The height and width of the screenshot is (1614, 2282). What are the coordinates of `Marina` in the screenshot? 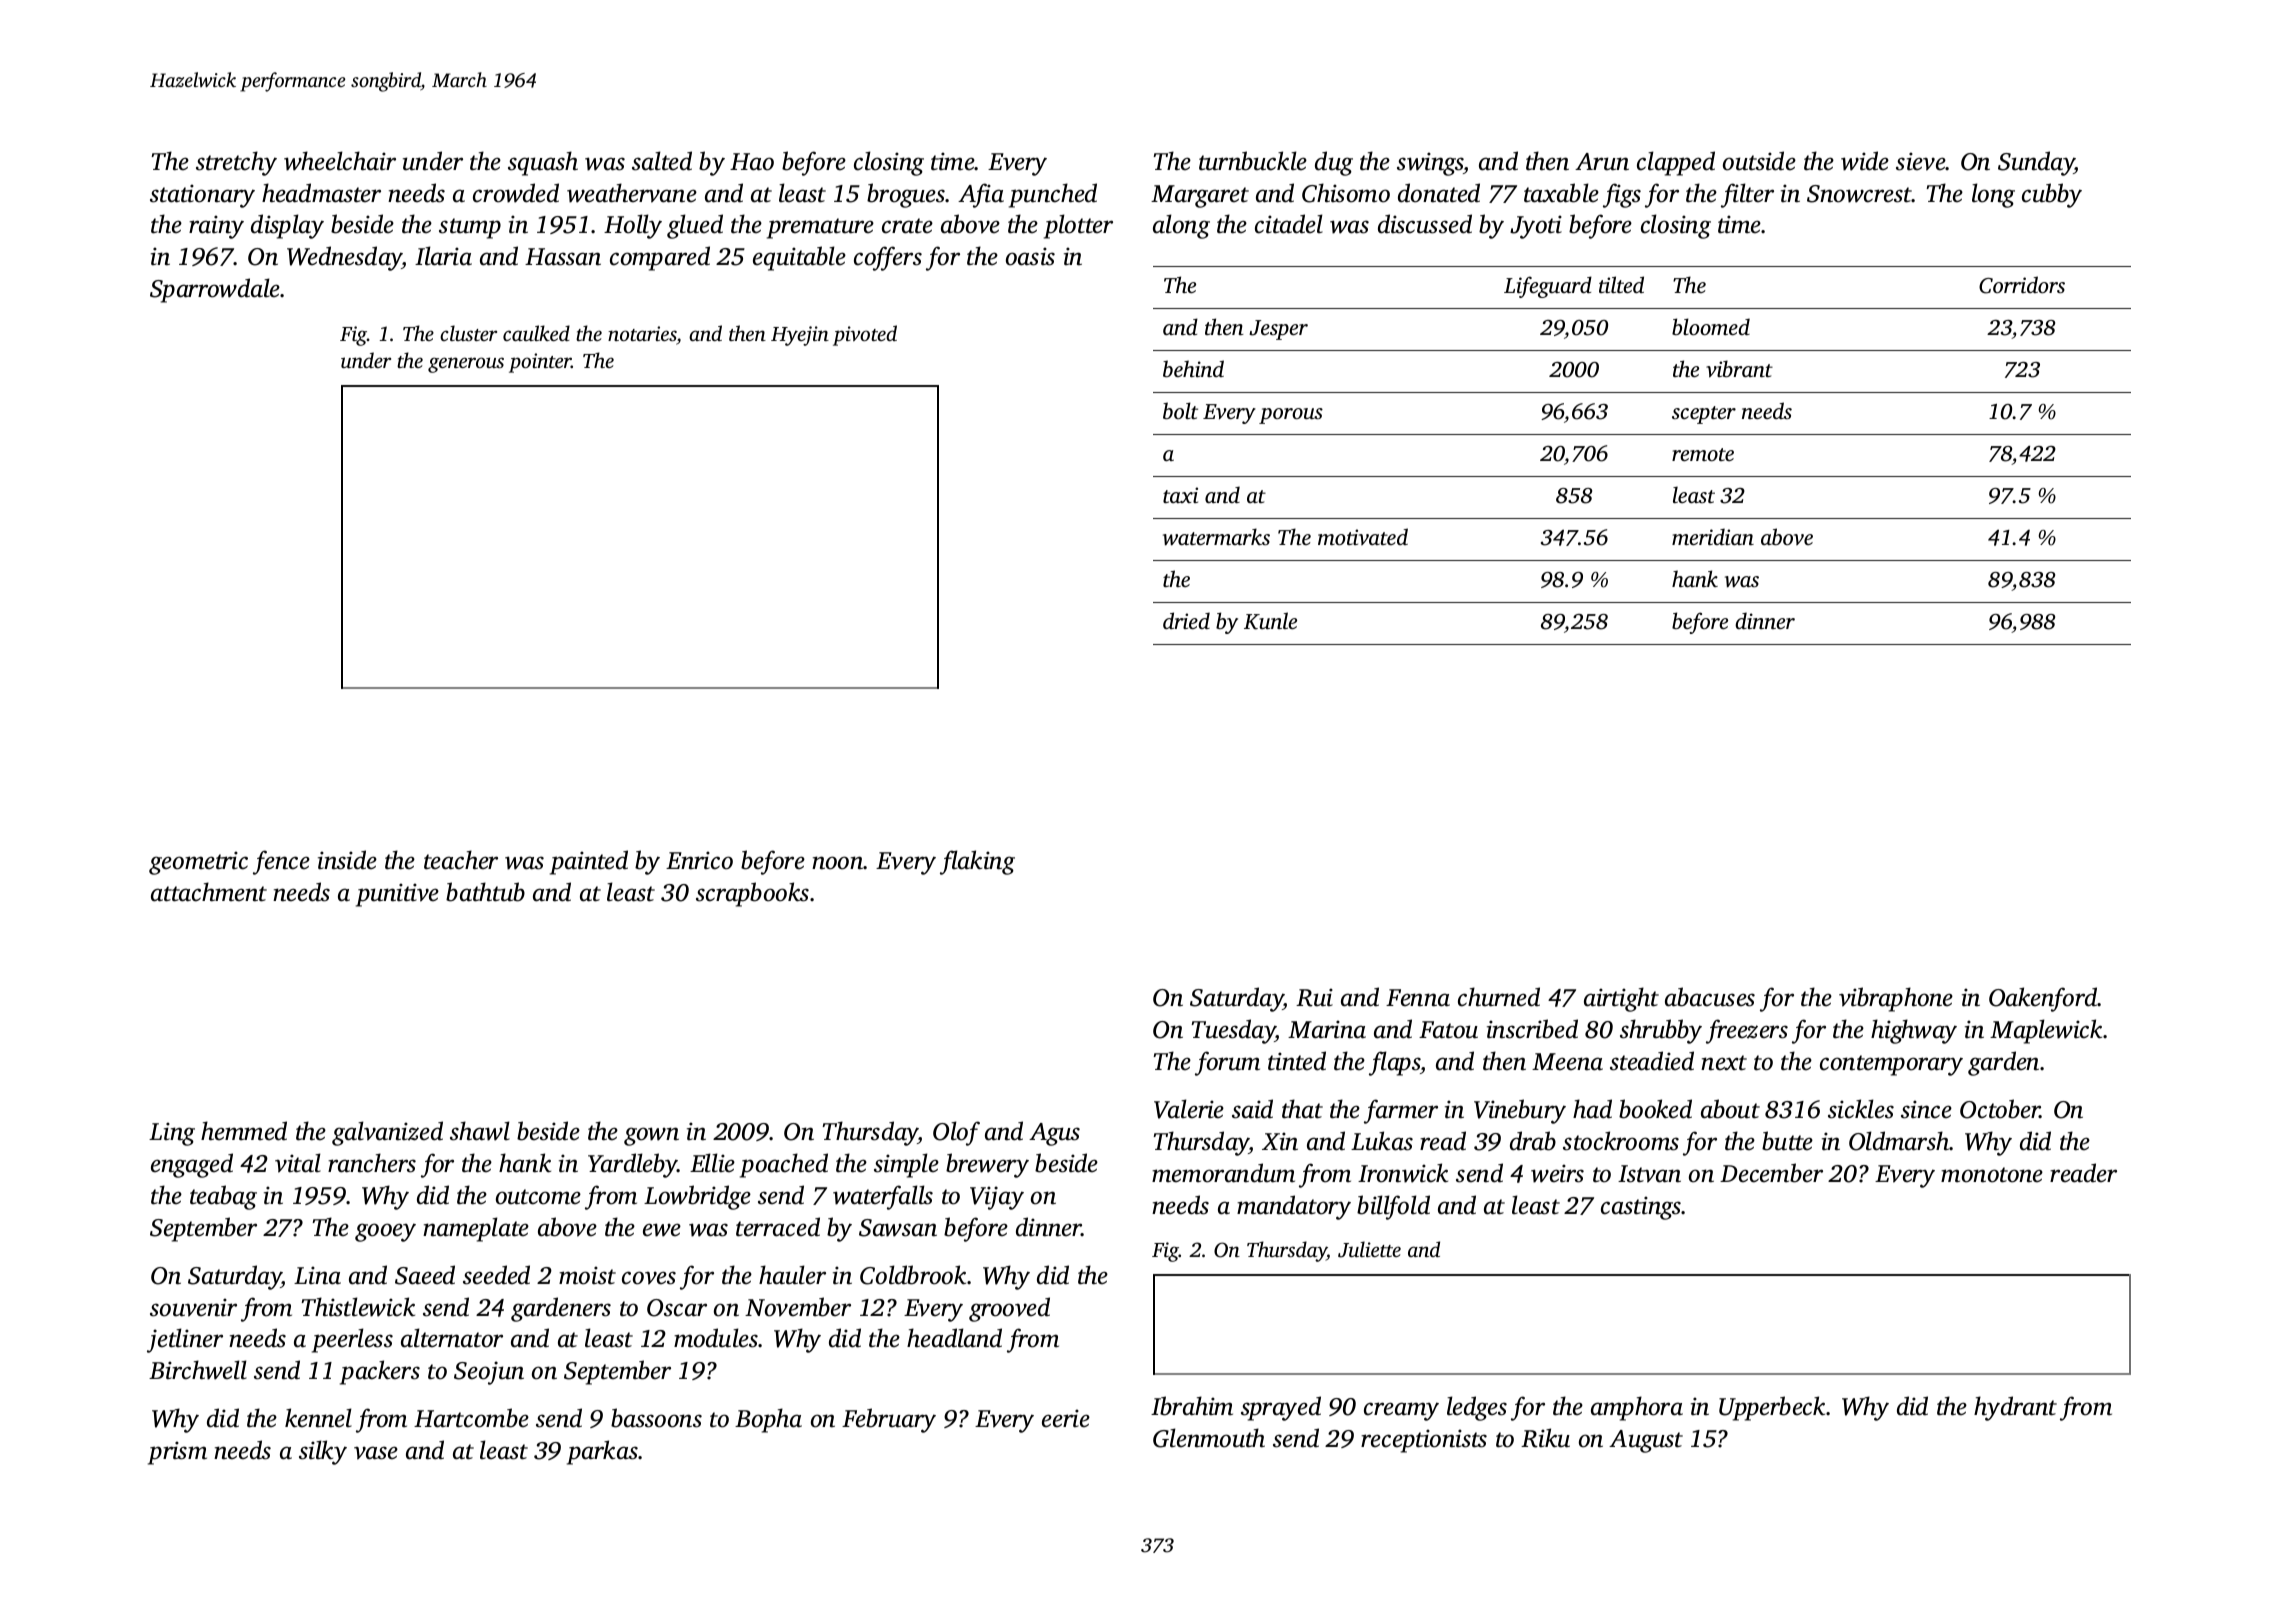 It's located at (1327, 1029).
